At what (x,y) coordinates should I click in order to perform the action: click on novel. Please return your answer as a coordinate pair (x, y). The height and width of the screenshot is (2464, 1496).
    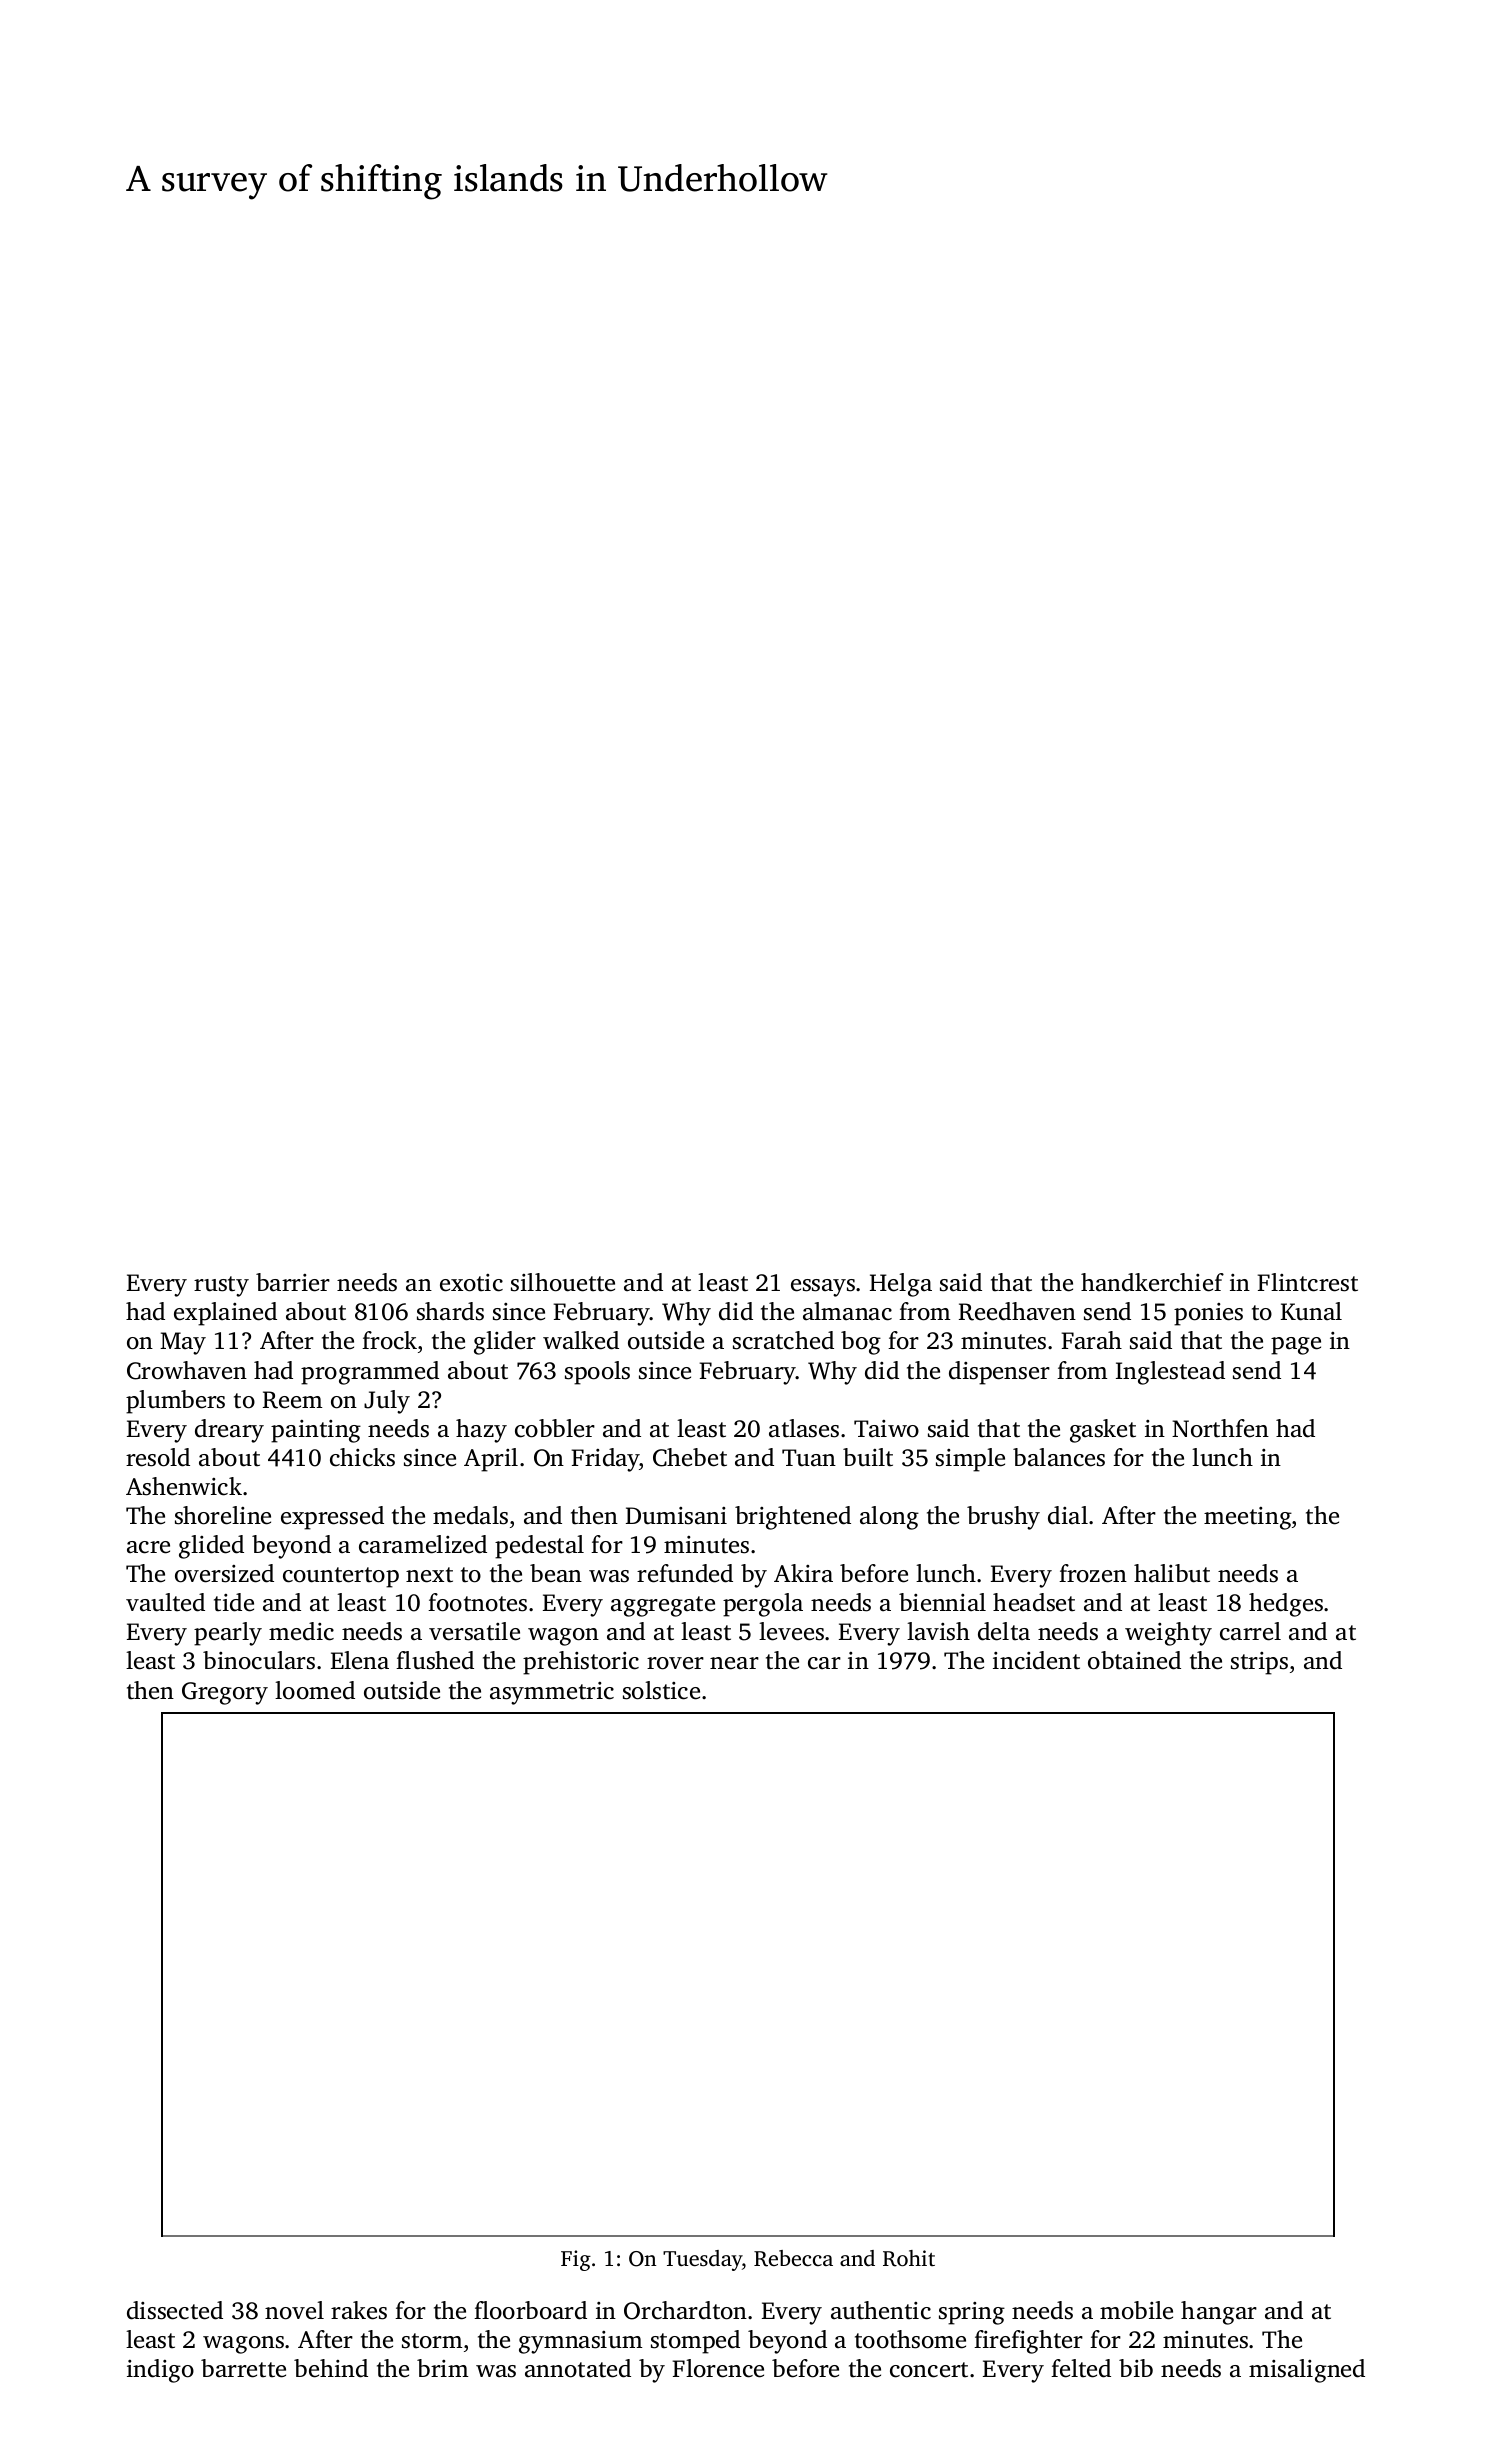
    Looking at the image, I should click on (294, 2310).
